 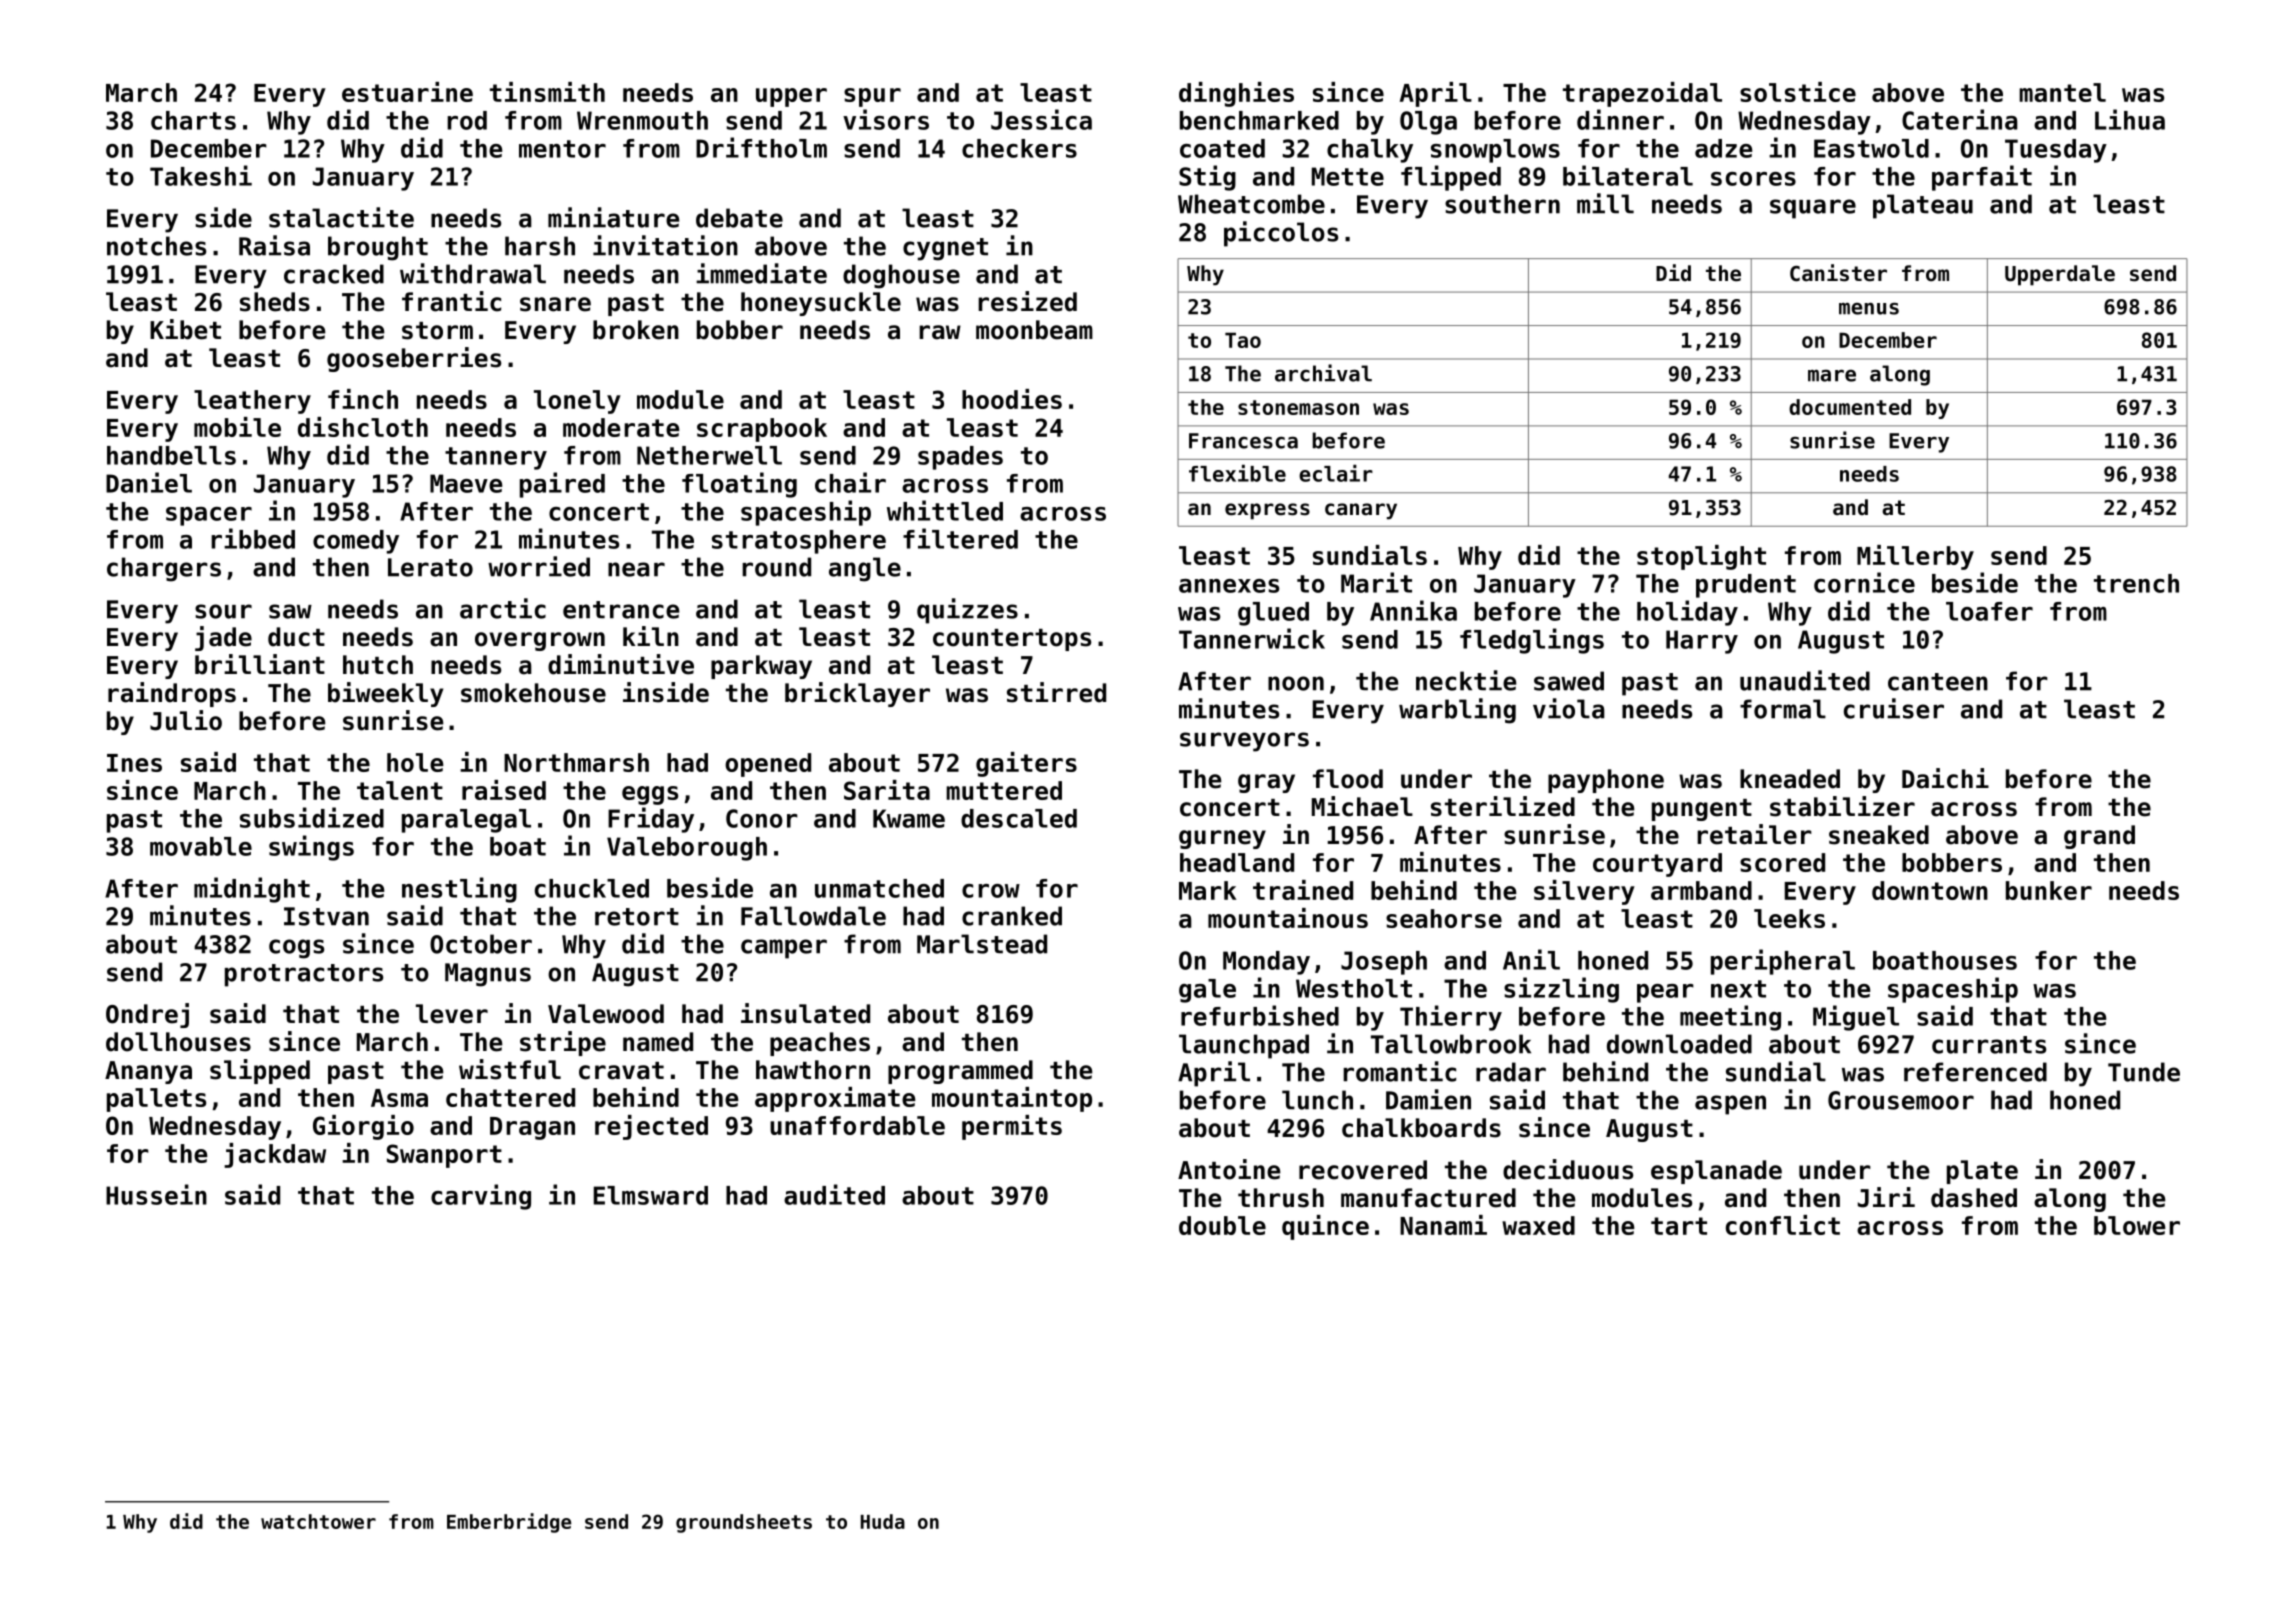 I want to click on cygnet, so click(x=945, y=249).
